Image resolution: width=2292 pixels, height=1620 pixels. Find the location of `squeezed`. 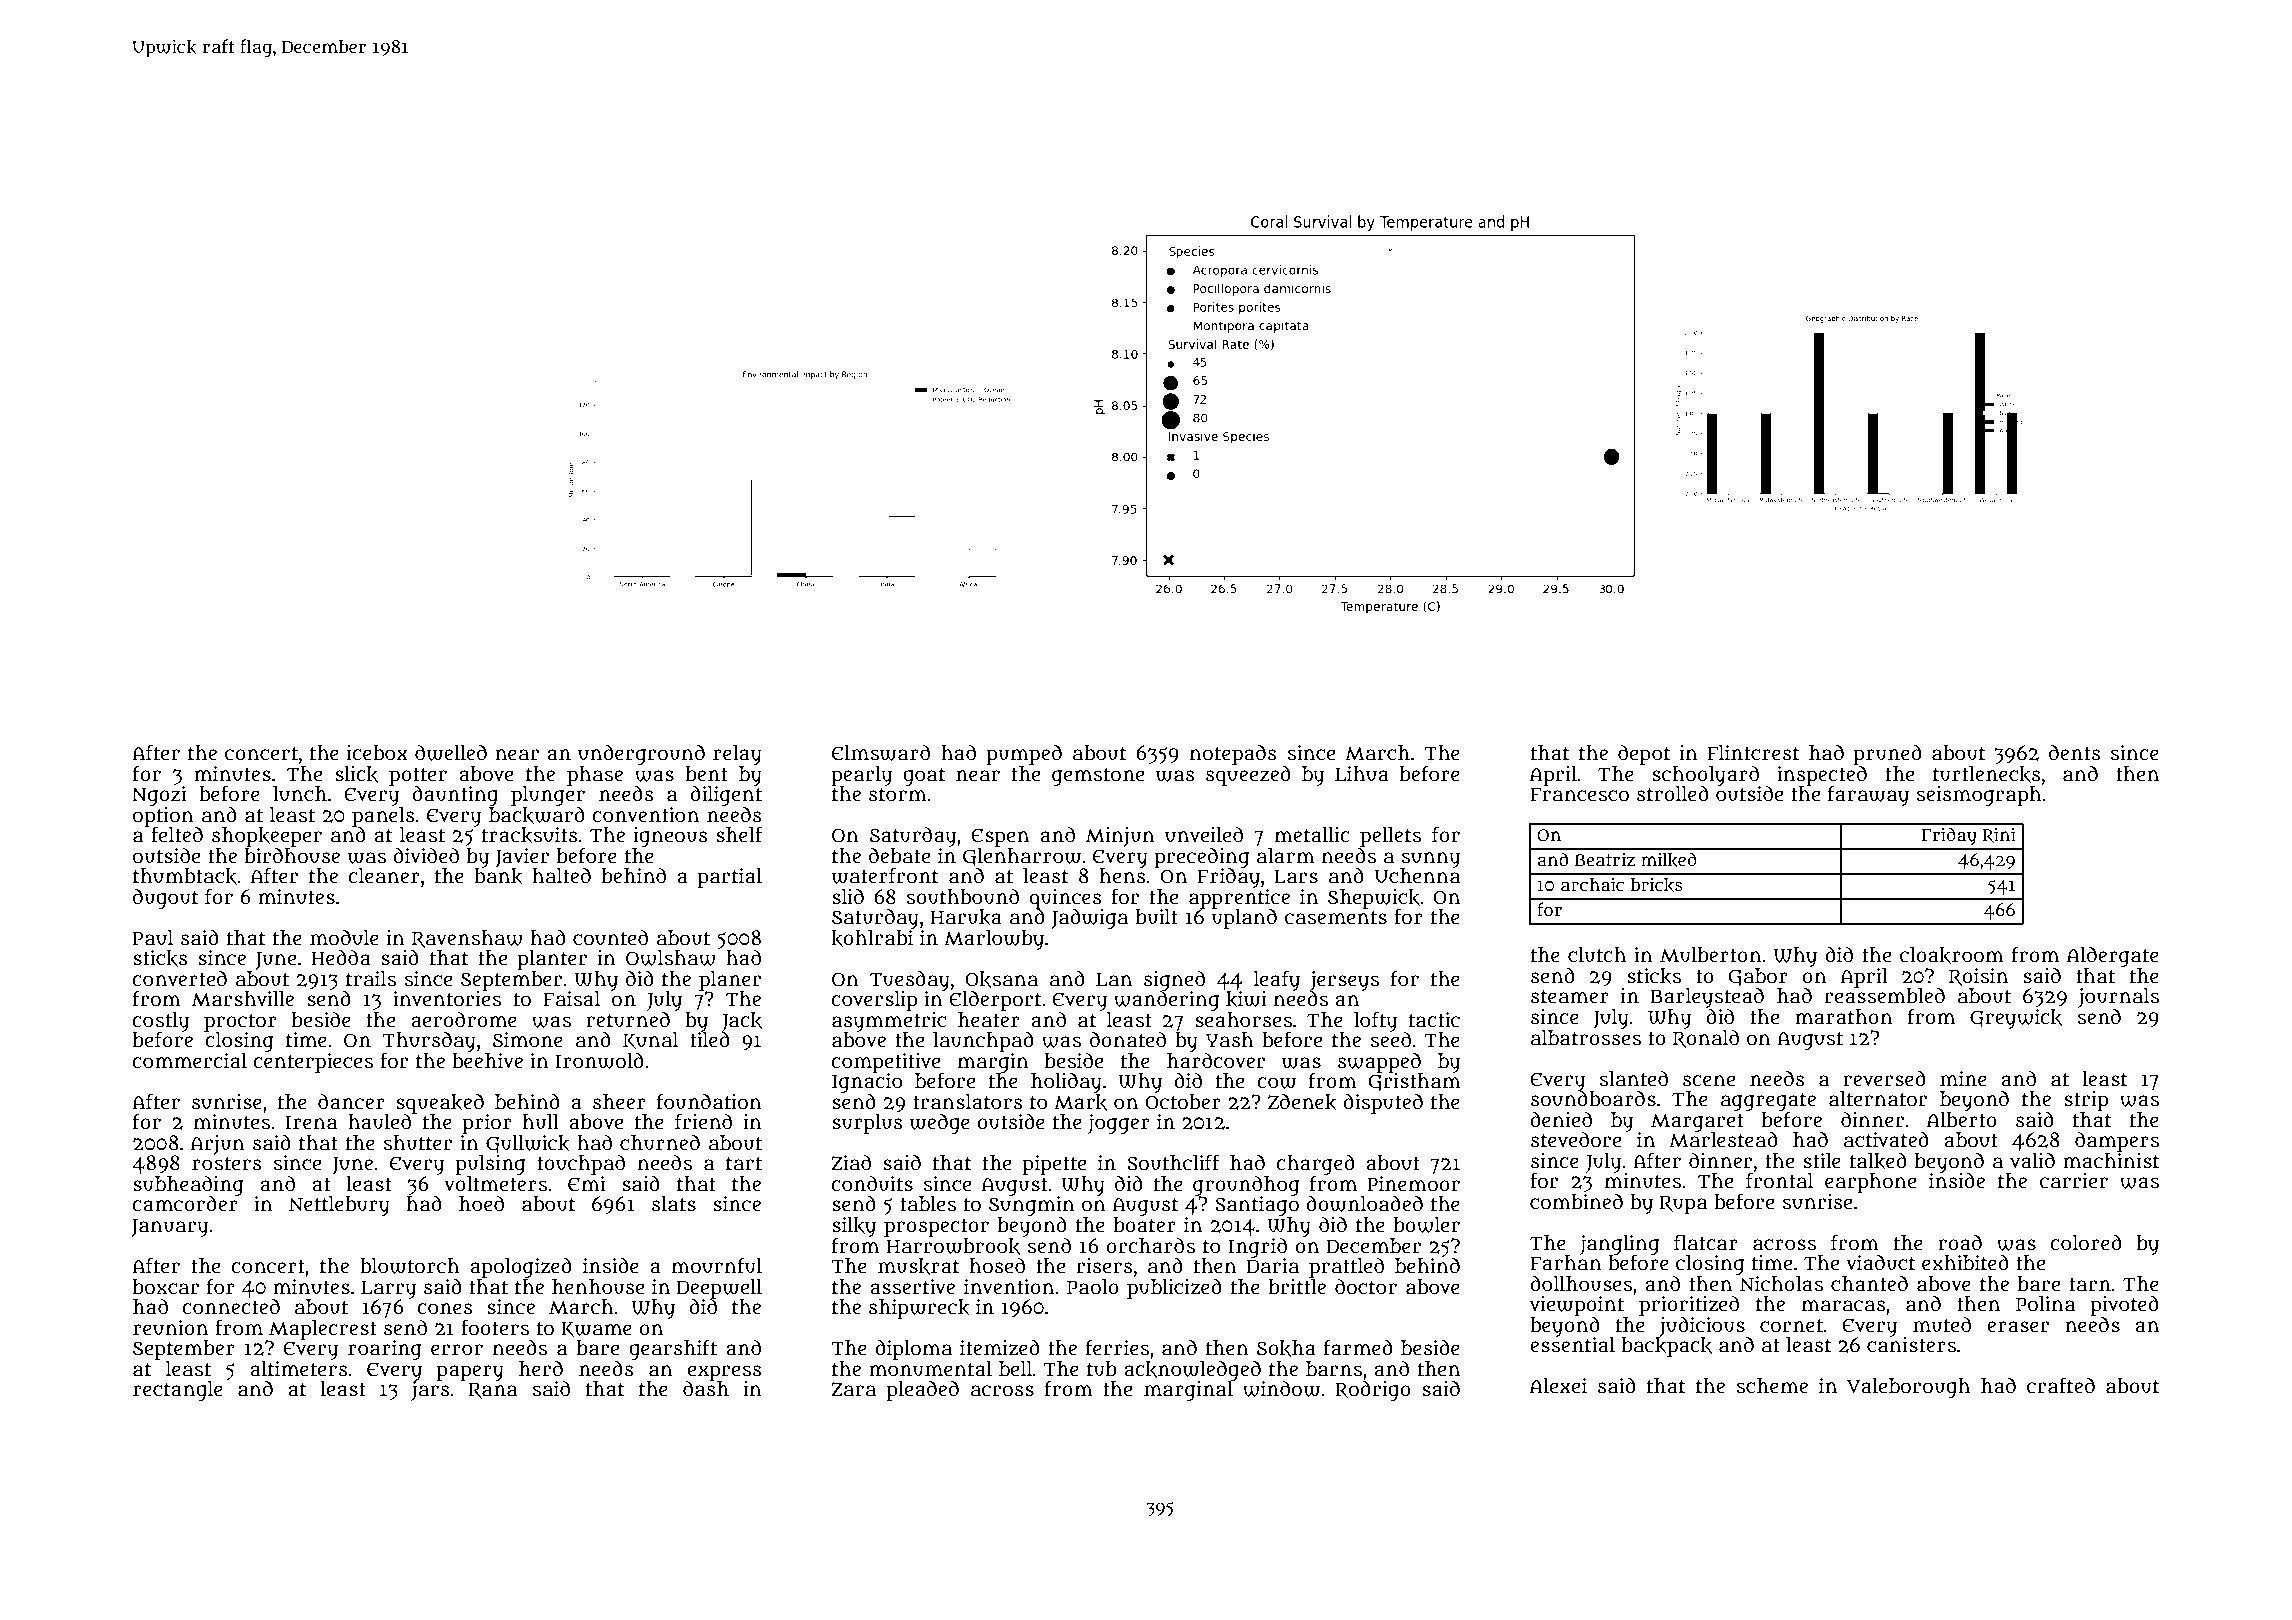

squeezed is located at coordinates (1248, 776).
